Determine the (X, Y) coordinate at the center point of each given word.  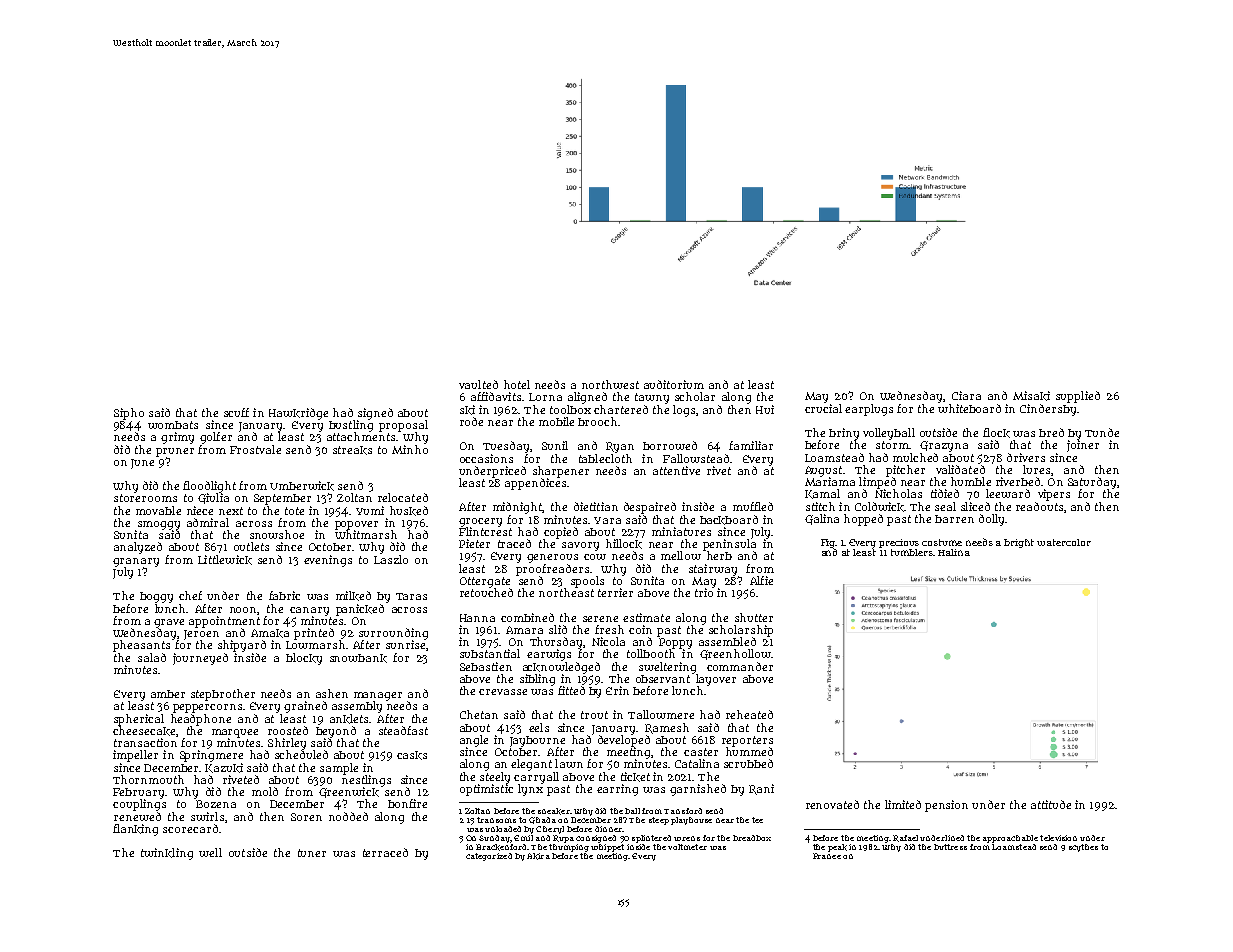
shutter (754, 617)
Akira (538, 856)
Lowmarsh (315, 644)
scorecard (190, 828)
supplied (1078, 397)
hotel (517, 384)
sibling (537, 680)
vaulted (478, 384)
